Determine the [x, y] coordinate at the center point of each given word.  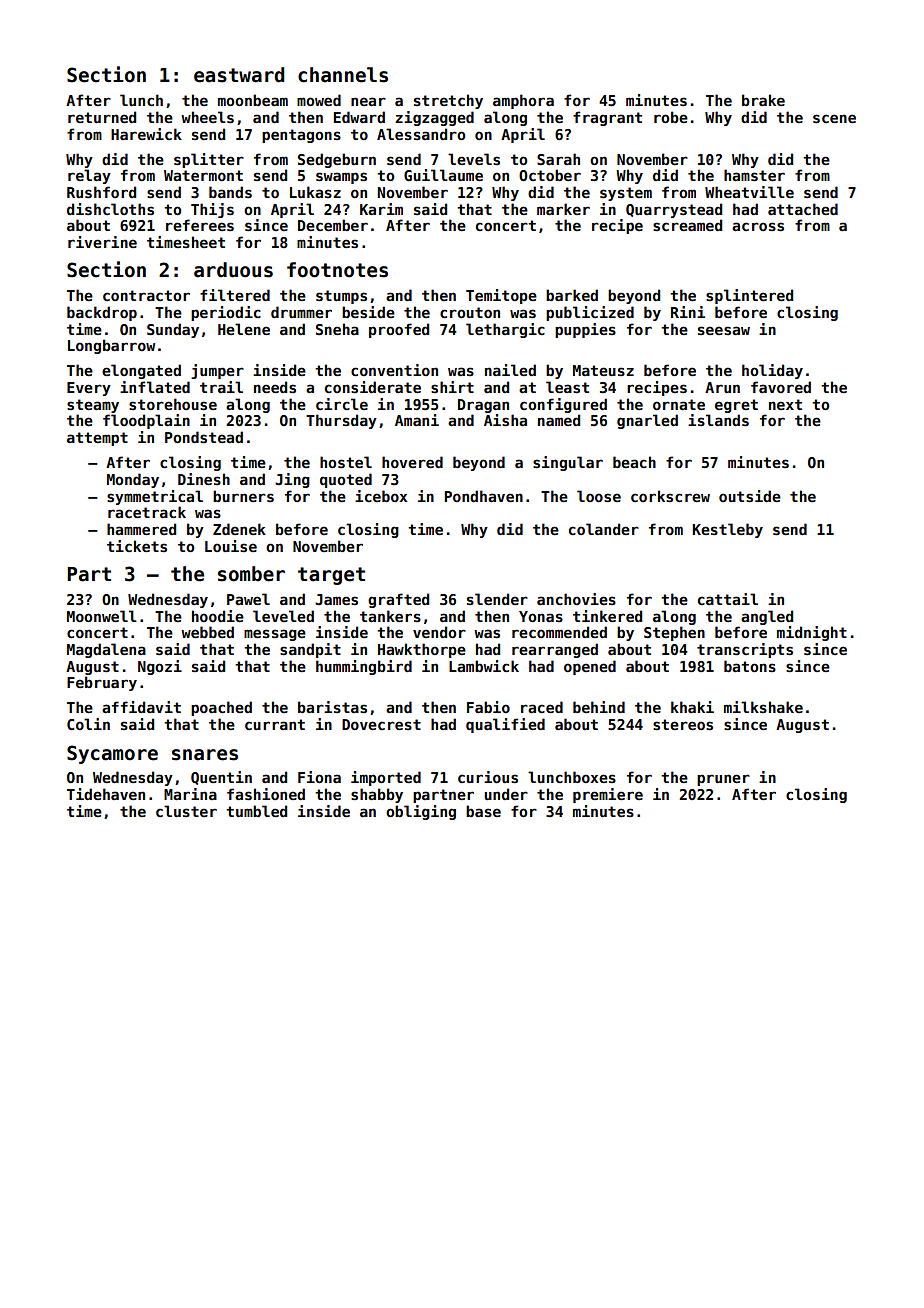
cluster [186, 811]
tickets [137, 546]
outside [750, 496]
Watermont [203, 175]
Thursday [341, 421]
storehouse [173, 404]
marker [563, 209]
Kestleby [728, 530]
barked [572, 295]
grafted [398, 600]
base [483, 811]
